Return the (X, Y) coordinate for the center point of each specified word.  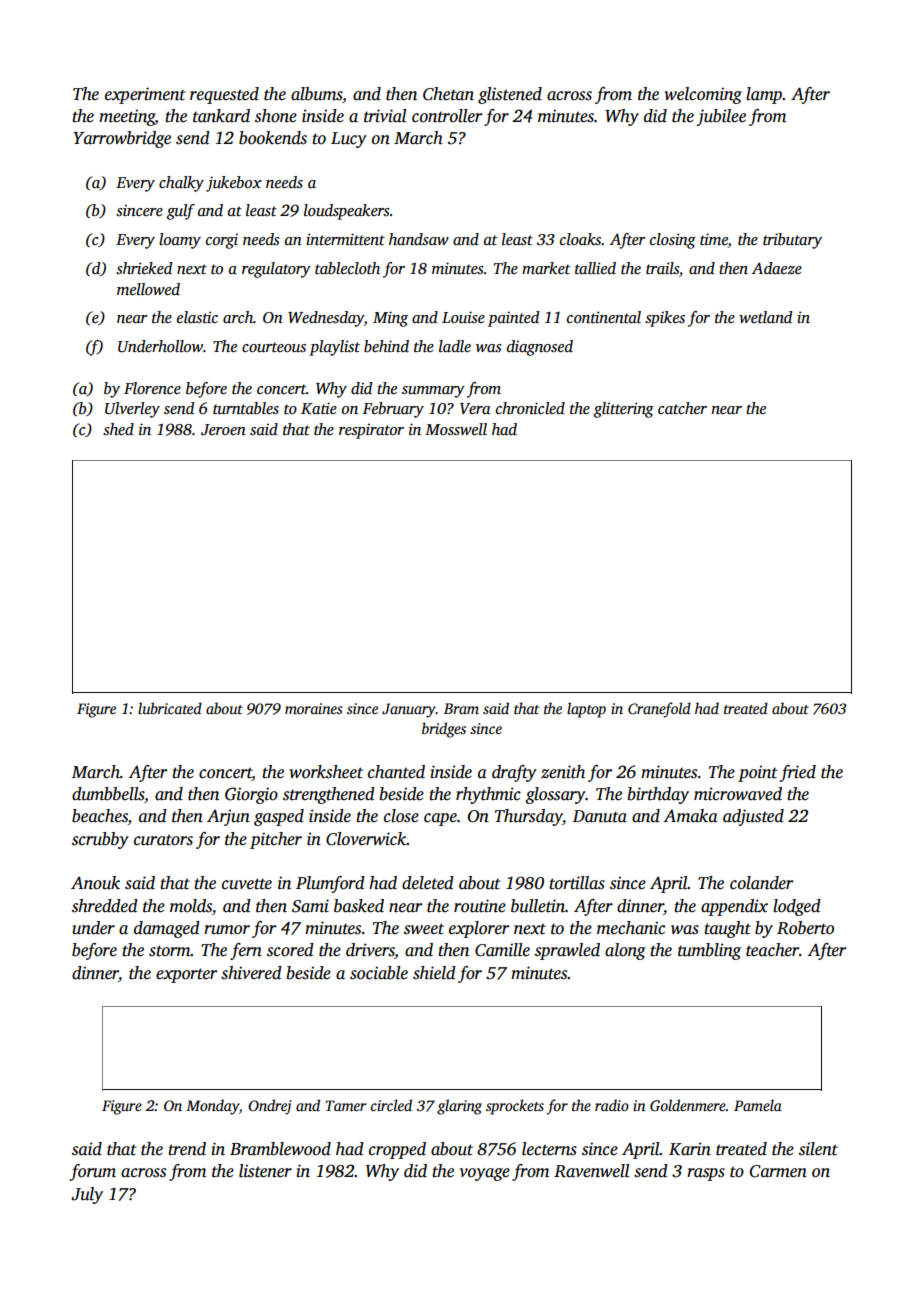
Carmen (778, 1171)
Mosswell (456, 429)
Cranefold (659, 710)
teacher (772, 950)
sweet (424, 929)
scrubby (100, 840)
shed (118, 429)
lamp (764, 95)
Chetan (448, 94)
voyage (485, 1174)
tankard (221, 116)
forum (93, 1172)
